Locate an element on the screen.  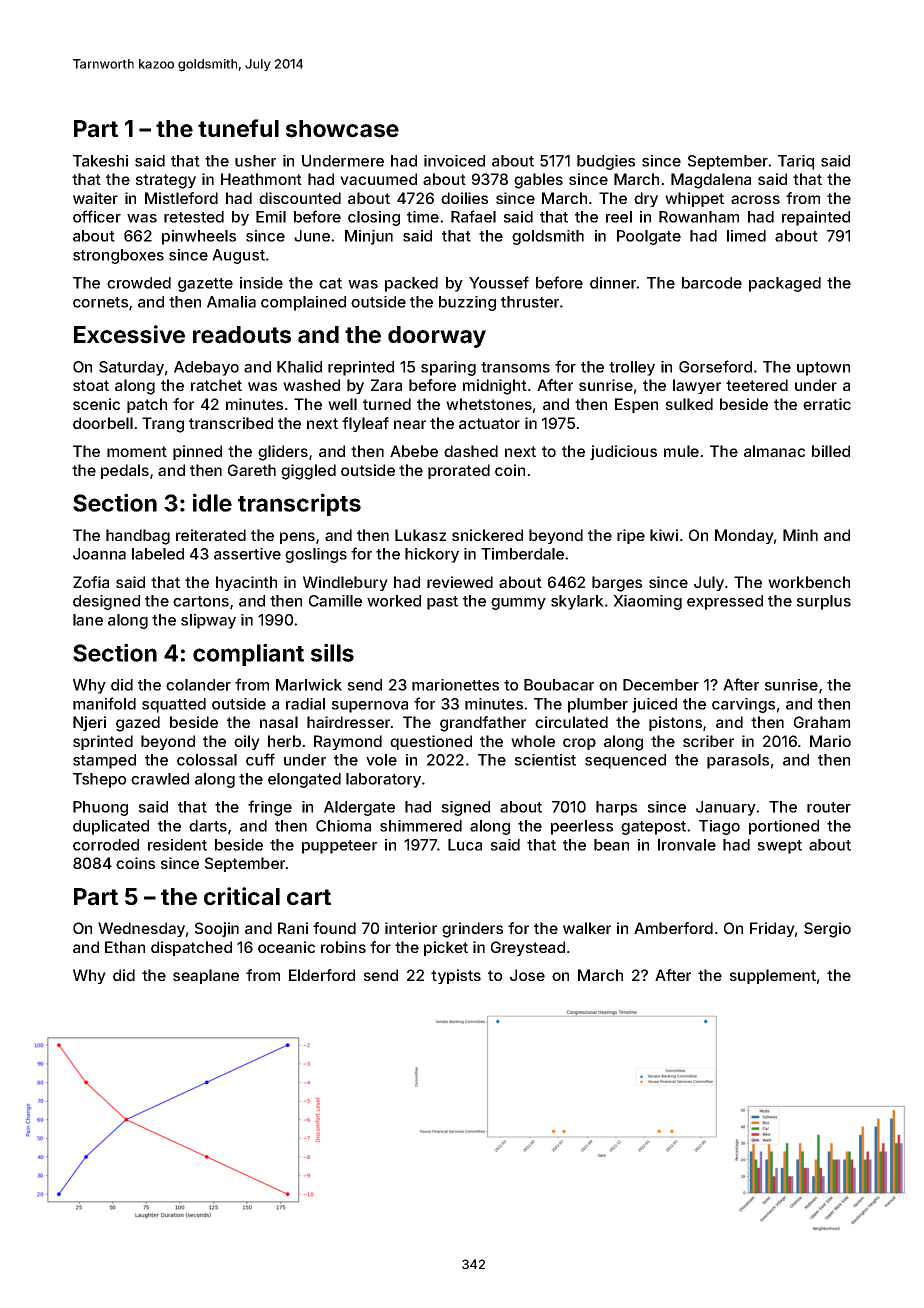
whetstones is located at coordinates (489, 404).
